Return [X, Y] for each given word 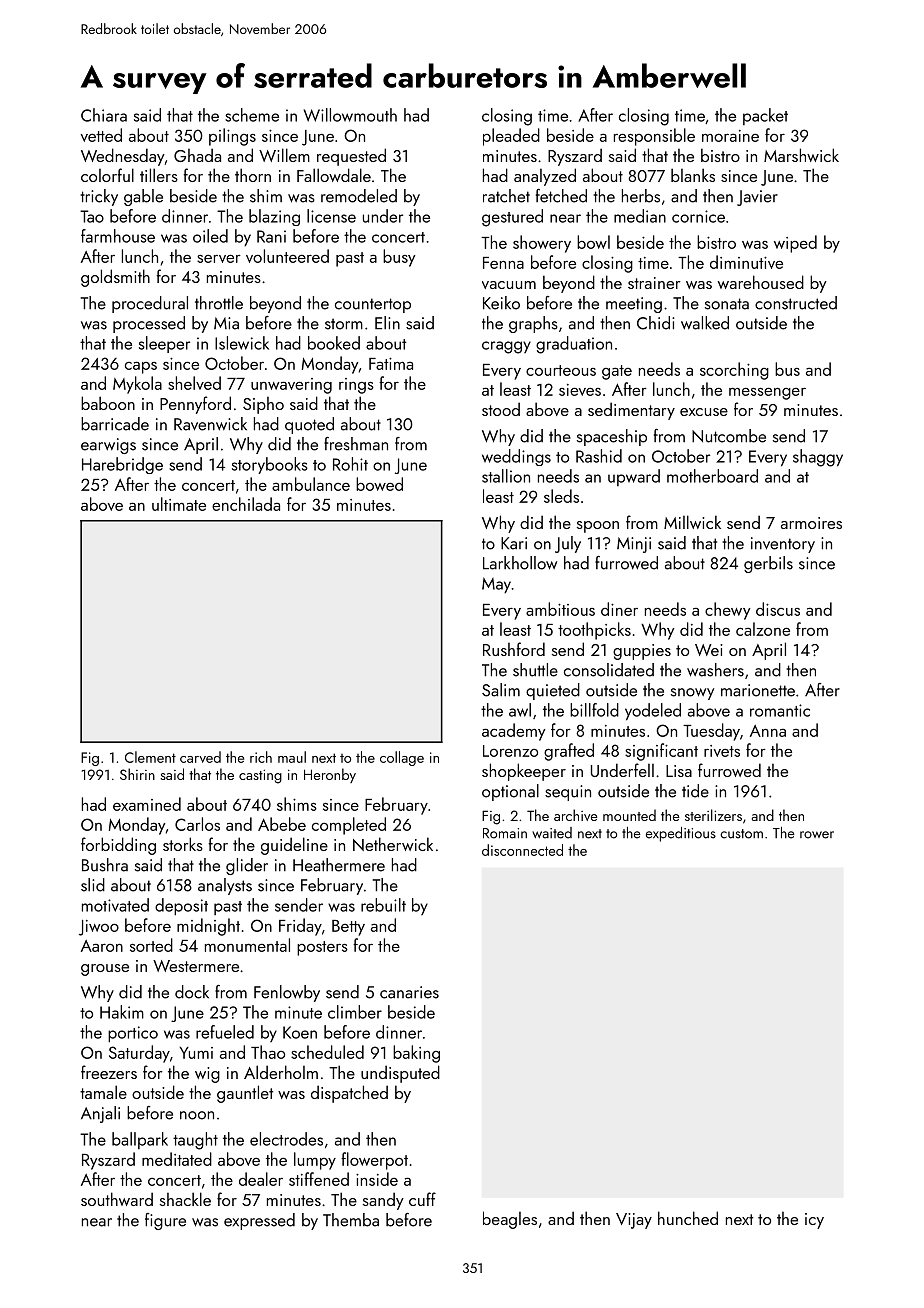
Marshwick [801, 155]
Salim [501, 690]
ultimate [179, 504]
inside [377, 1179]
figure [165, 1221]
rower [817, 835]
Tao [92, 216]
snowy [692, 694]
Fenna [503, 263]
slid [93, 885]
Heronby [330, 775]
